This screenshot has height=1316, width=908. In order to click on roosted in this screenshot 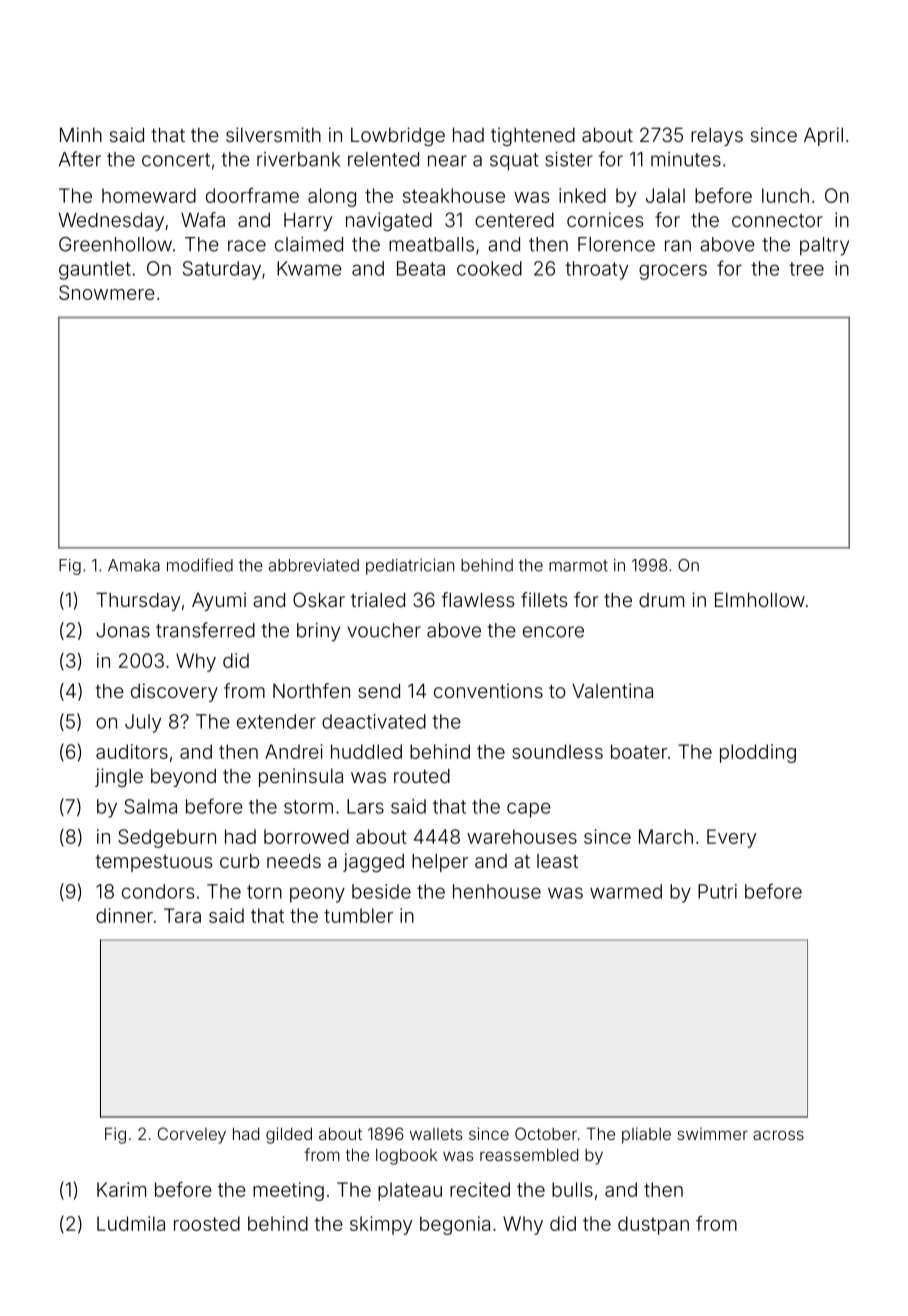, I will do `click(207, 1223)`.
